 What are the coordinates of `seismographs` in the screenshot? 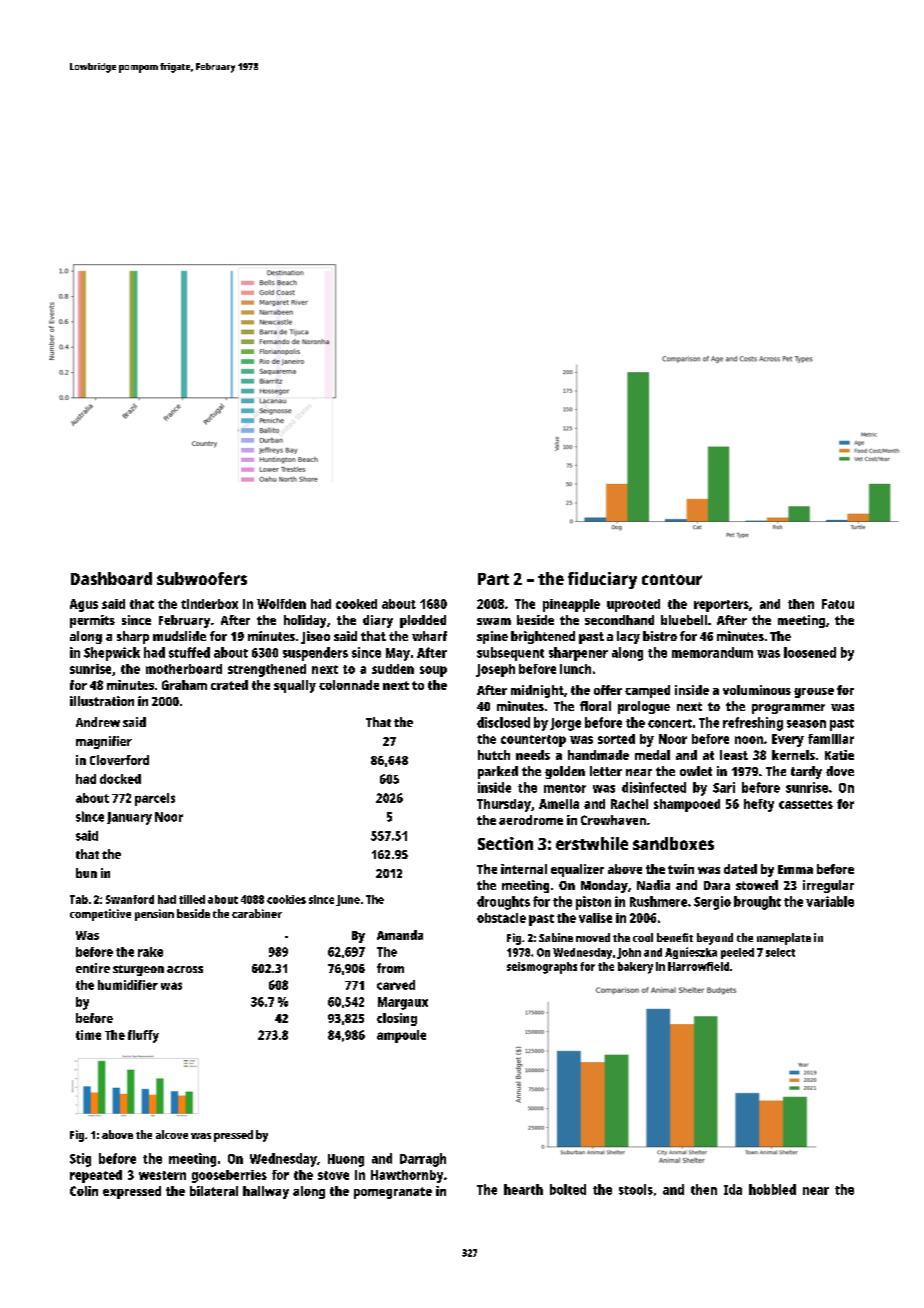 It's located at (542, 968).
